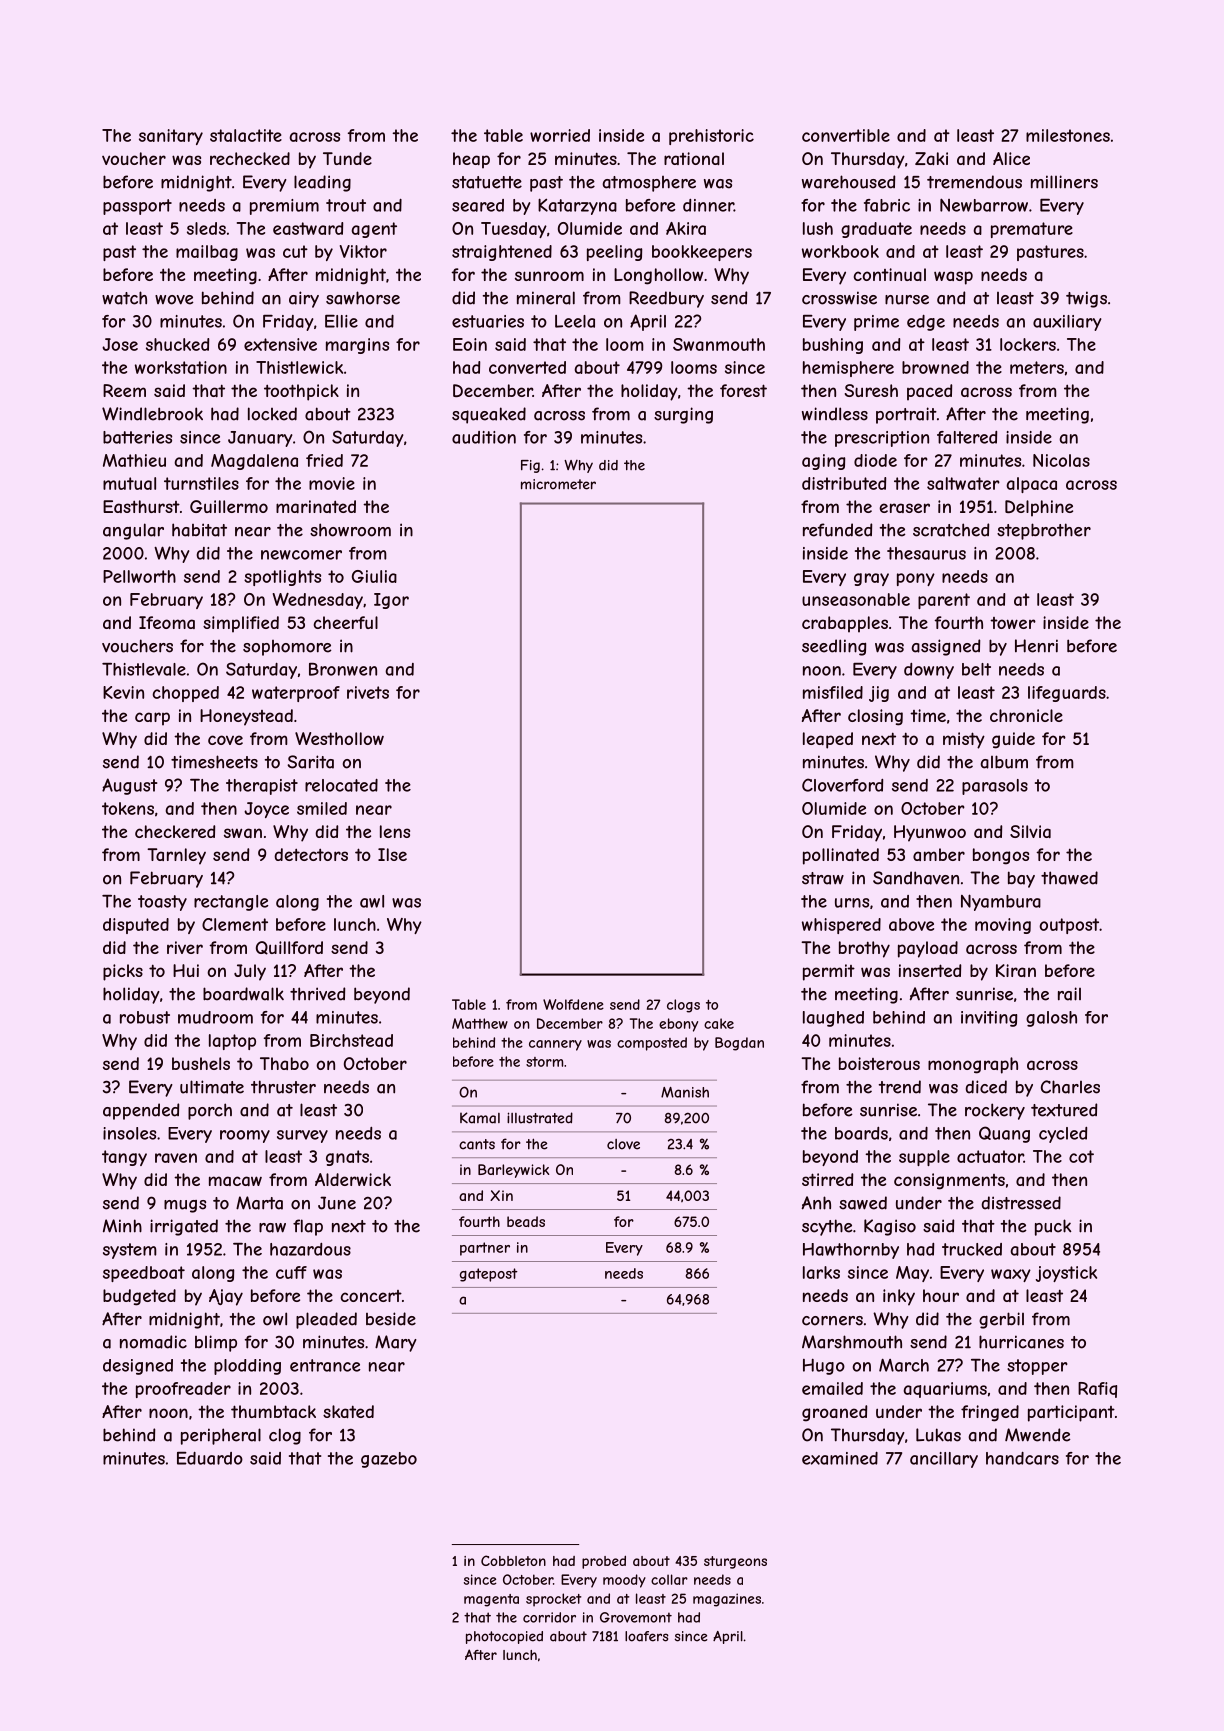  What do you see at coordinates (953, 278) in the screenshot?
I see `wasp` at bounding box center [953, 278].
